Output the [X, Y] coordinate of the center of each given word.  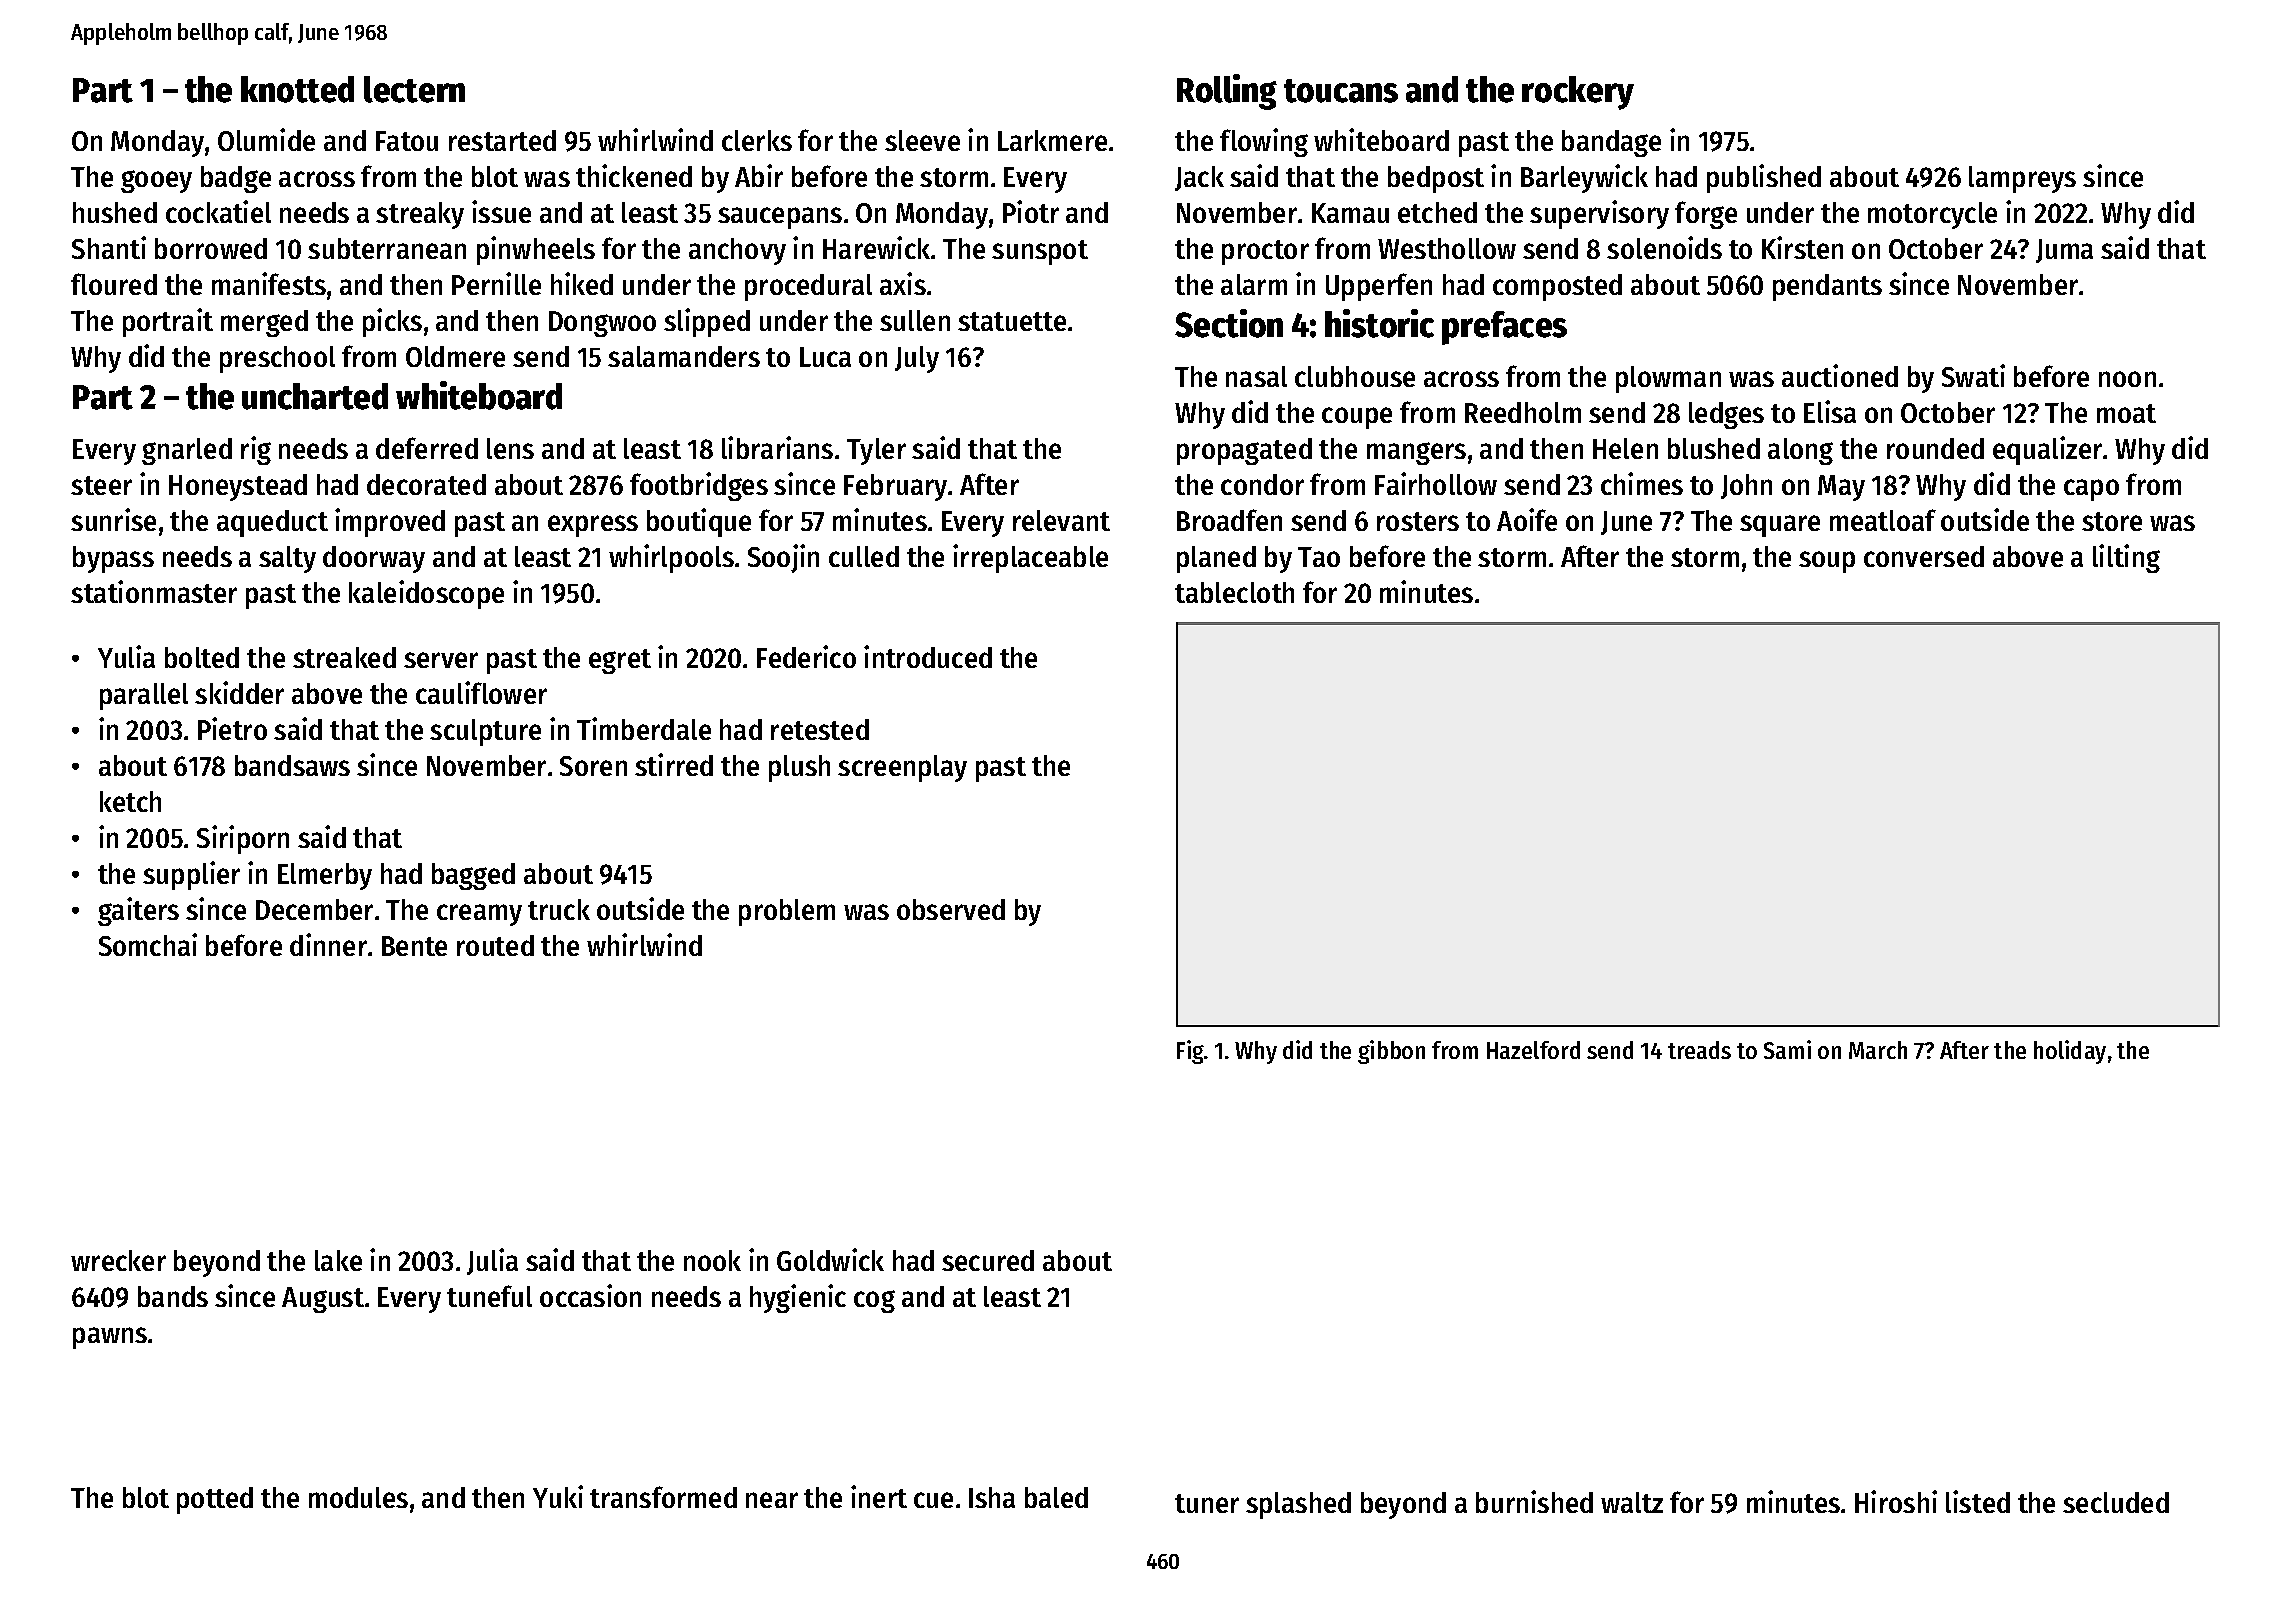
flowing [1264, 142]
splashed [1298, 1505]
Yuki [558, 1496]
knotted [297, 89]
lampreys [2022, 179]
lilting [2126, 558]
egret [620, 661]
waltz [1632, 1502]
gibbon [1391, 1052]
